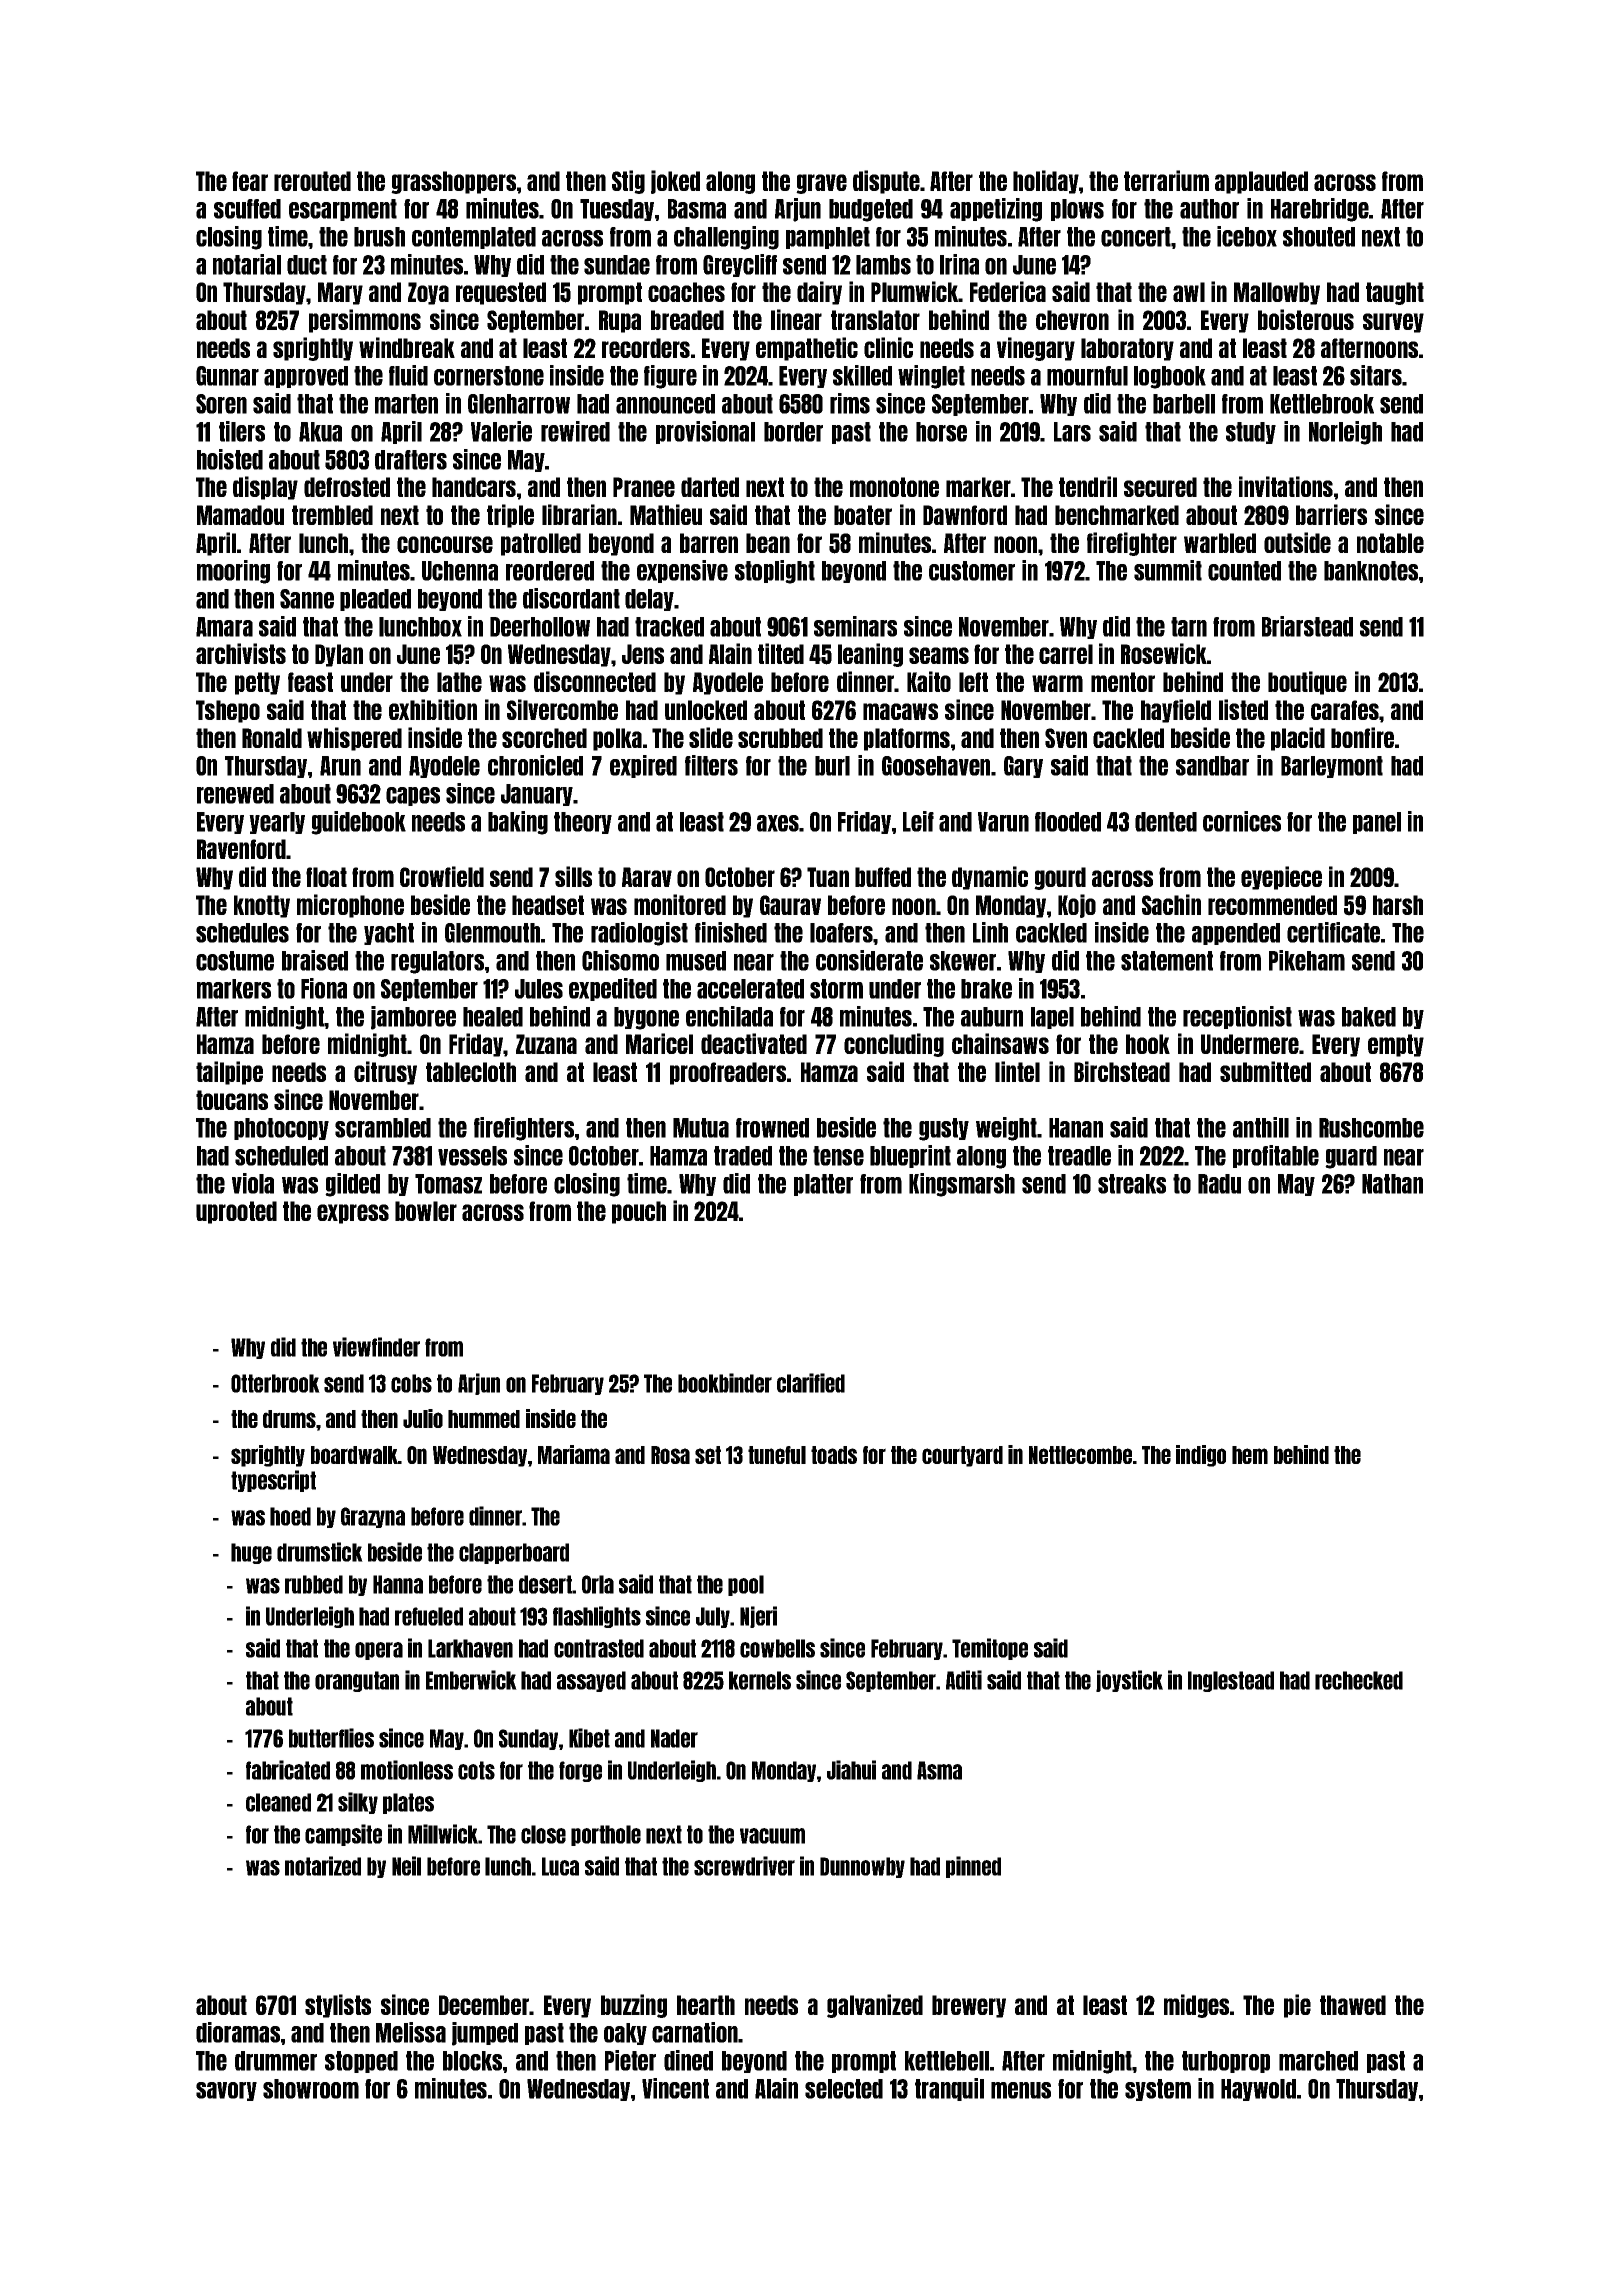  I want to click on fluid, so click(408, 375).
